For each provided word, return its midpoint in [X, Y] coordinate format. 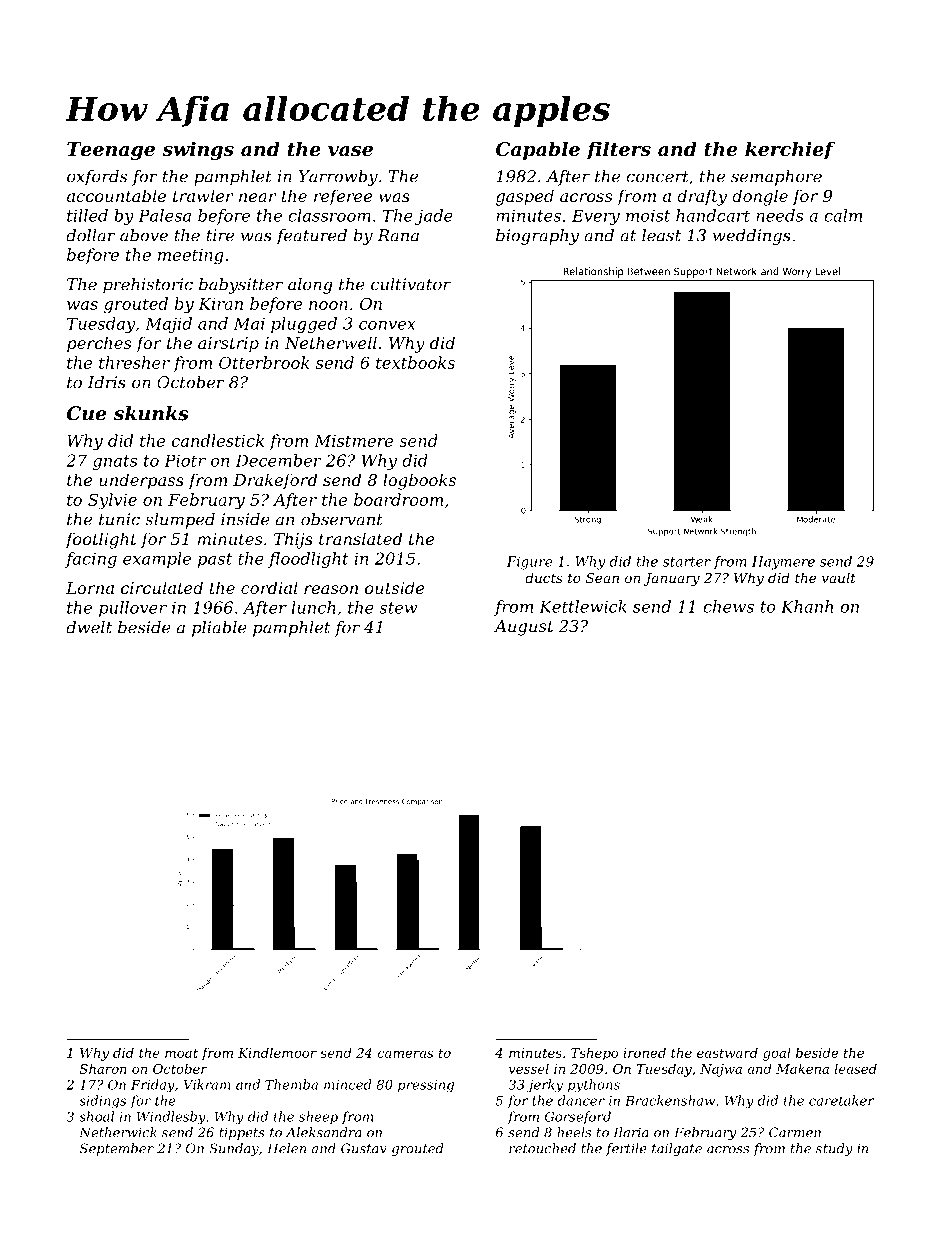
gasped [525, 197]
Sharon [103, 1068]
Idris [107, 382]
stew [398, 608]
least [661, 235]
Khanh [807, 606]
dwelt [89, 627]
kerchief [790, 150]
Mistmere [353, 441]
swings [198, 150]
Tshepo [594, 1054]
